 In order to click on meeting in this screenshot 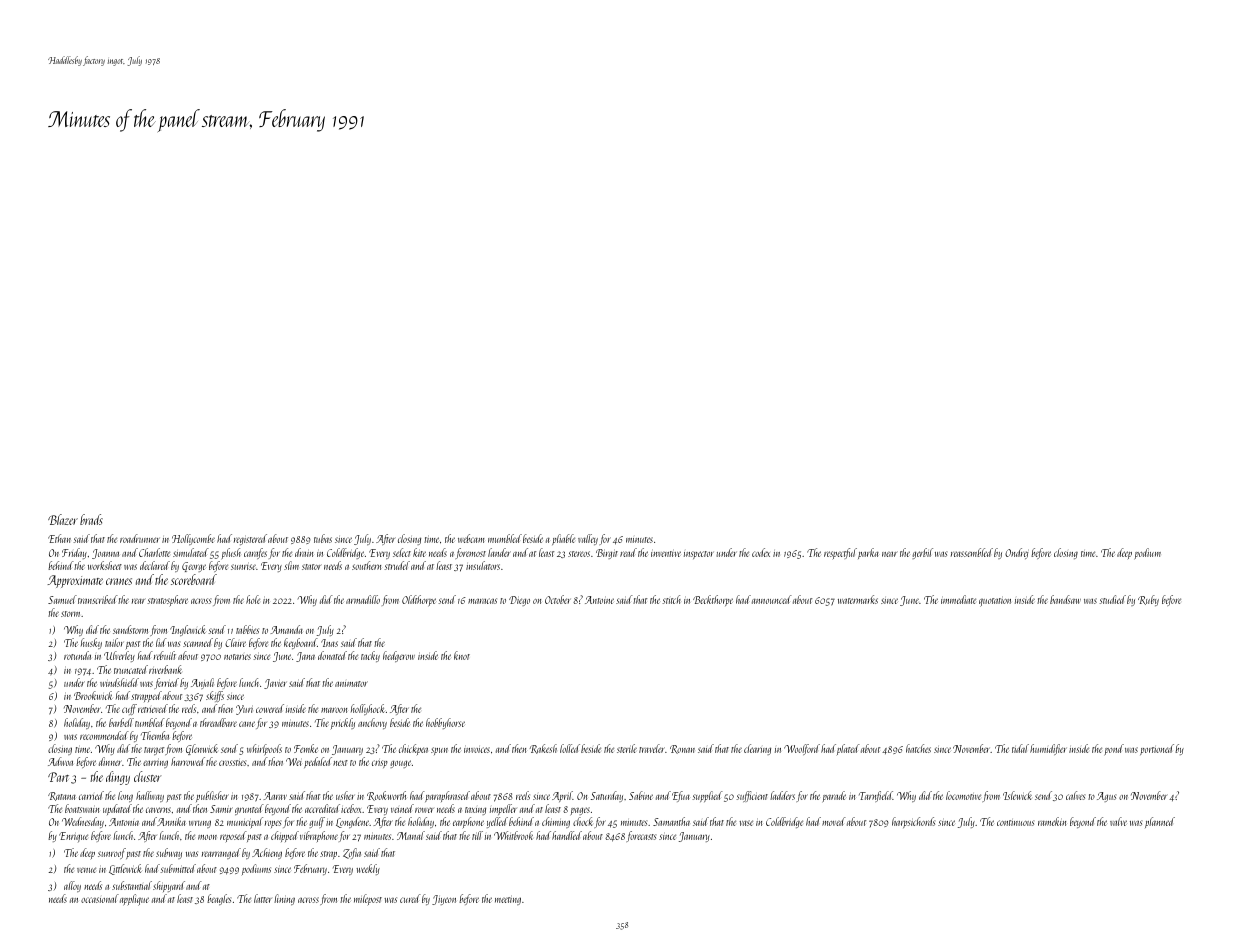, I will do `click(508, 901)`.
